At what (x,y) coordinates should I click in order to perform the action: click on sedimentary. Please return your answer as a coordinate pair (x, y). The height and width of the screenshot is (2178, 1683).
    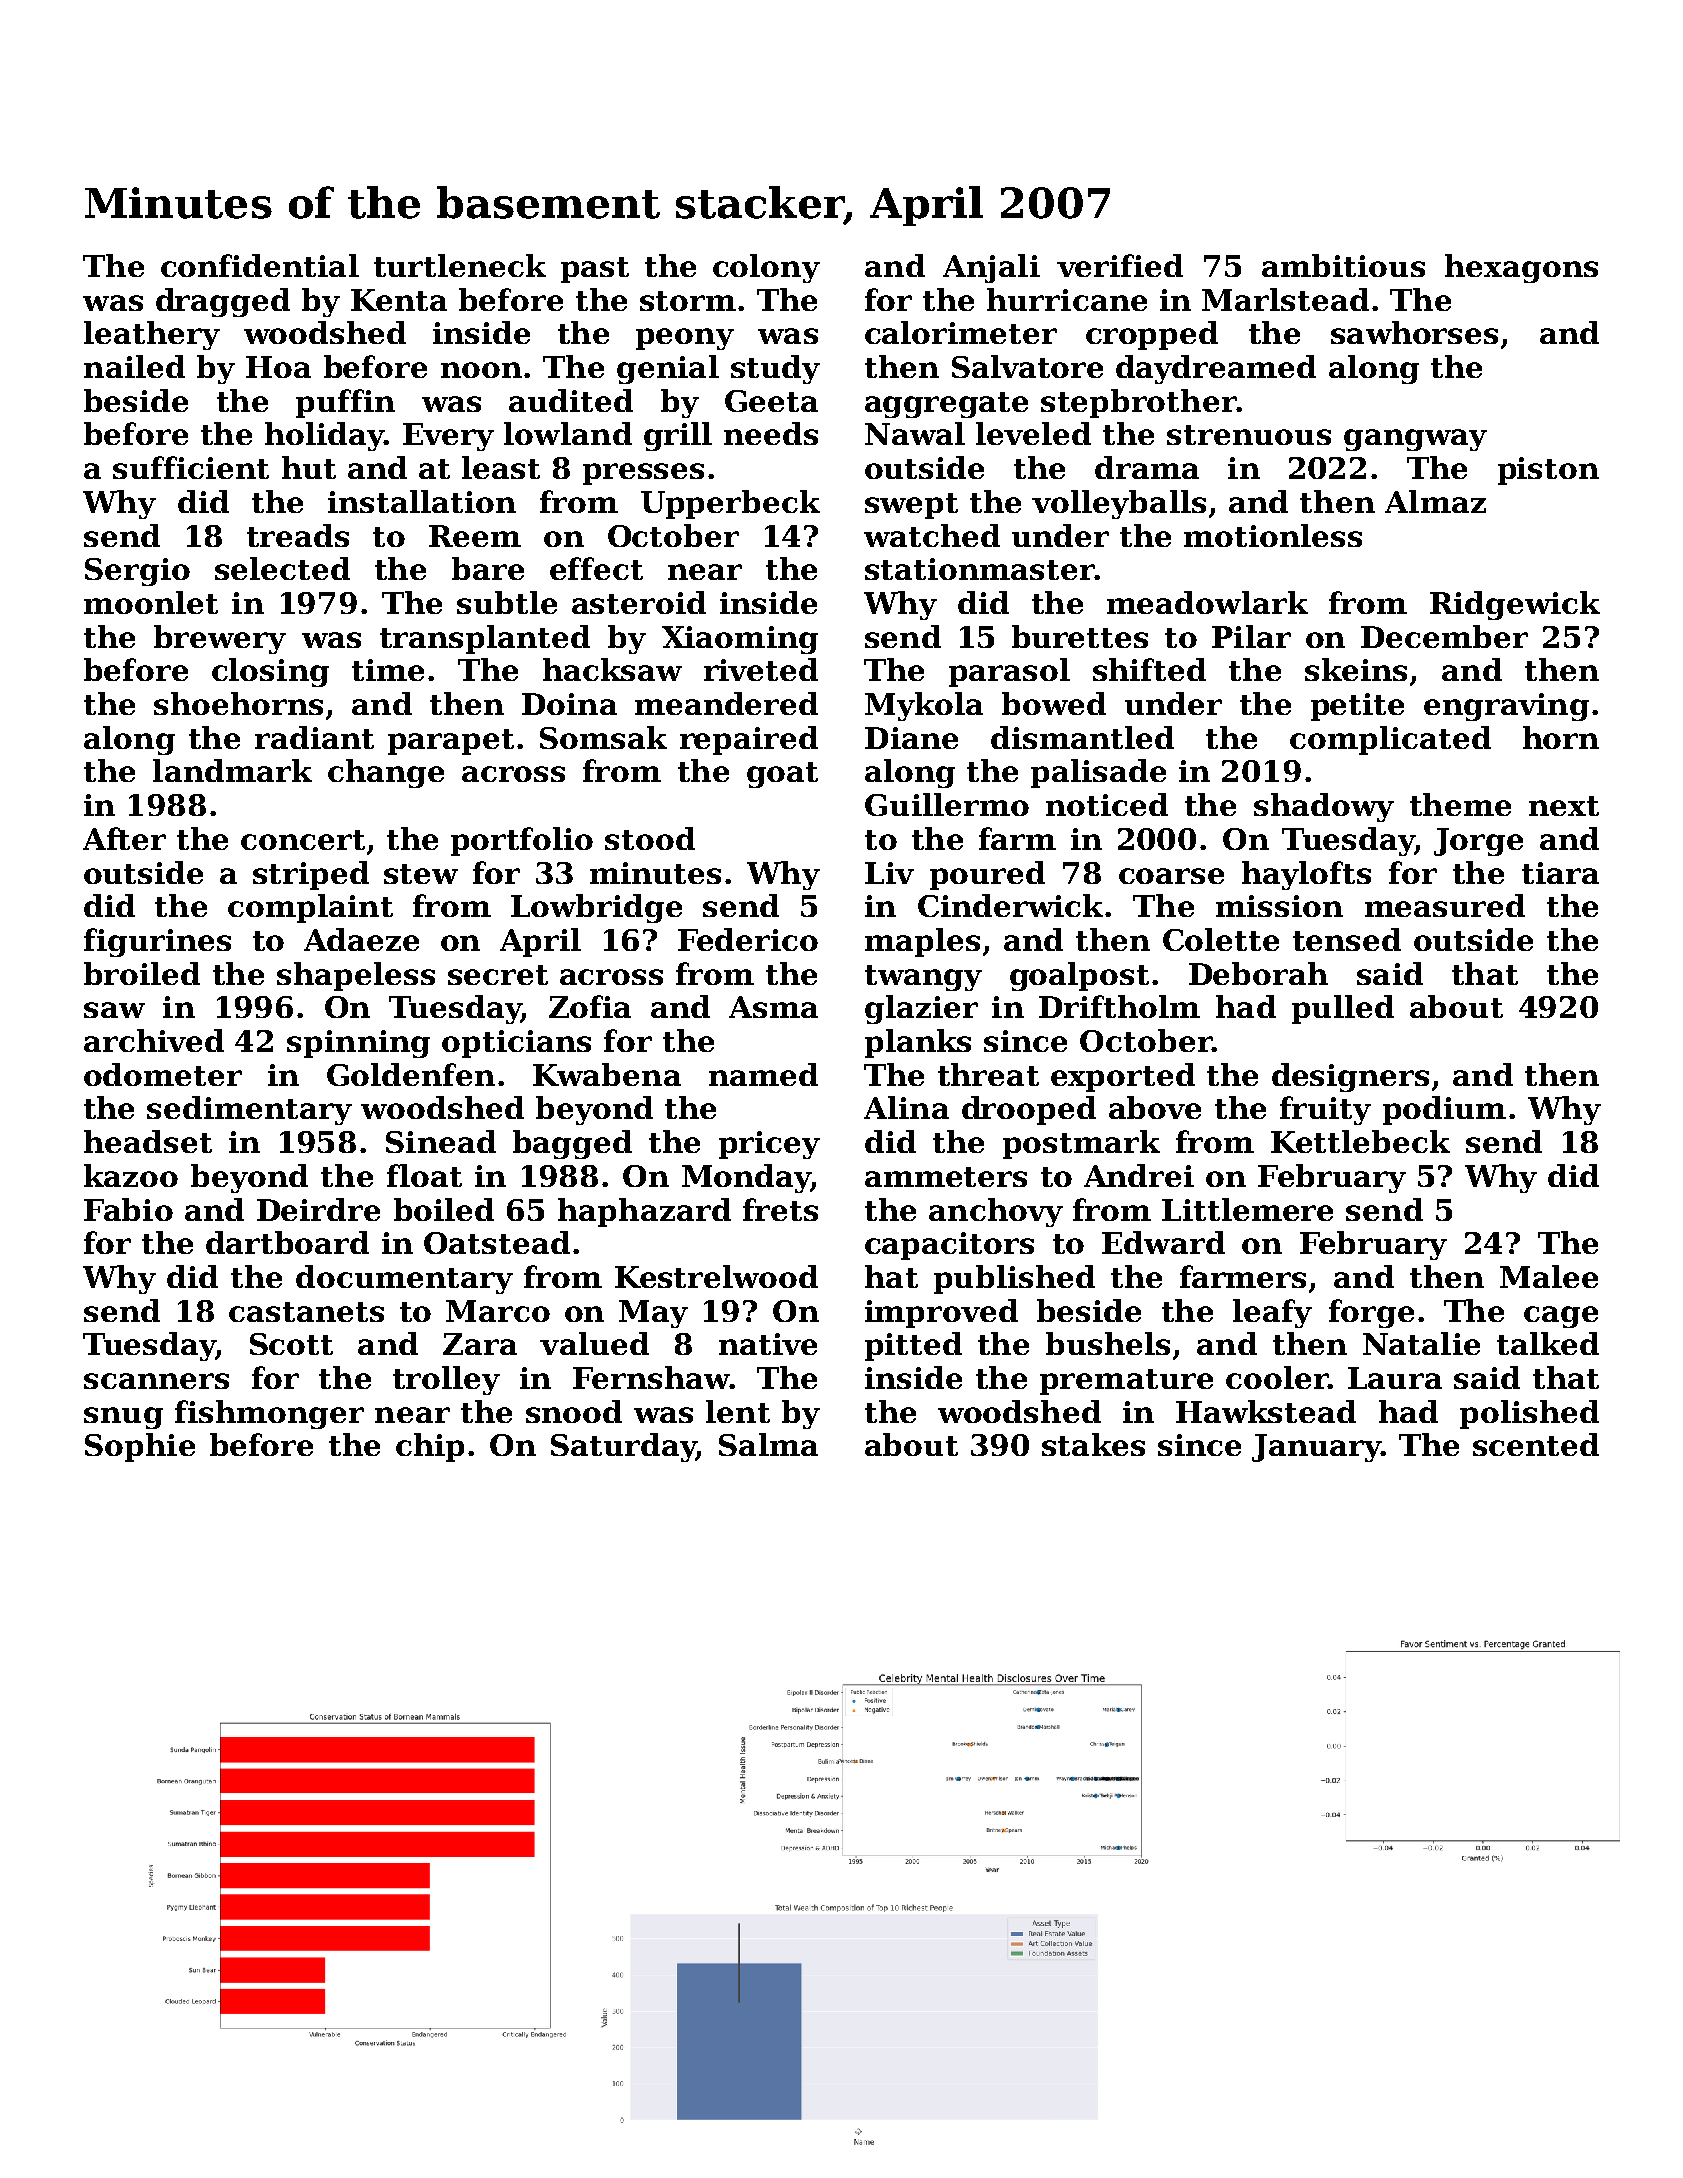
    Looking at the image, I should click on (249, 1110).
